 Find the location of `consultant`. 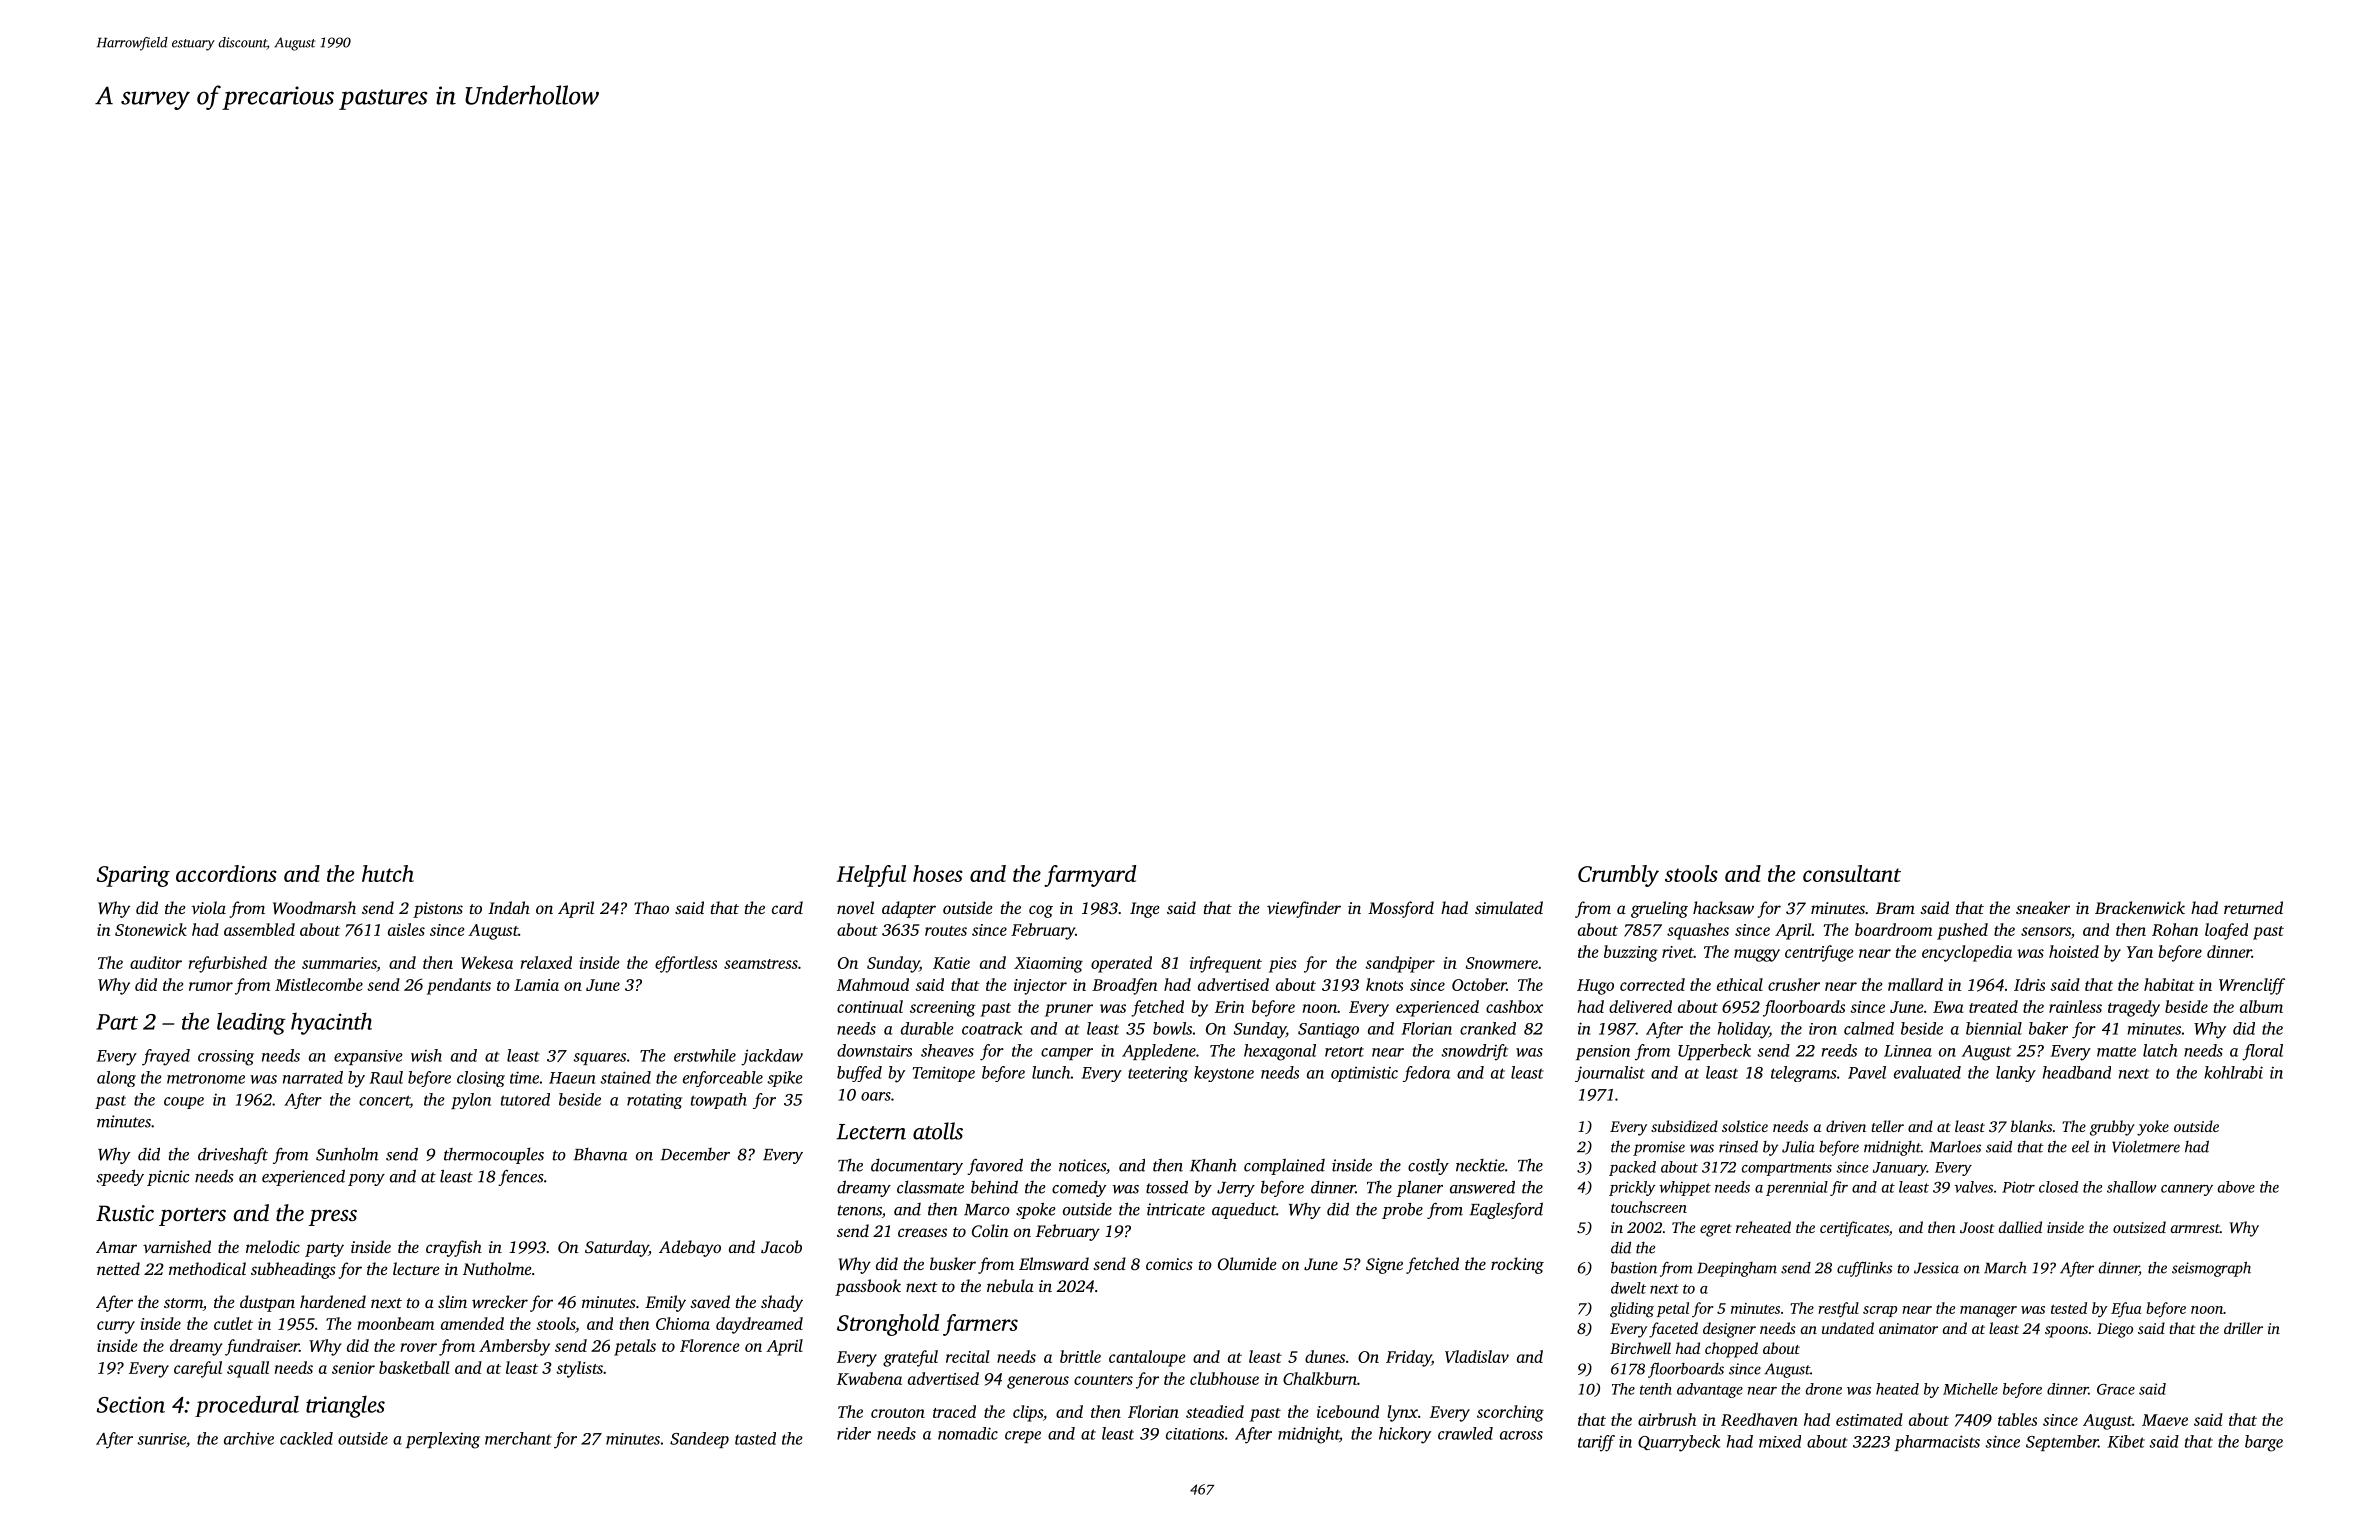

consultant is located at coordinates (1852, 873).
